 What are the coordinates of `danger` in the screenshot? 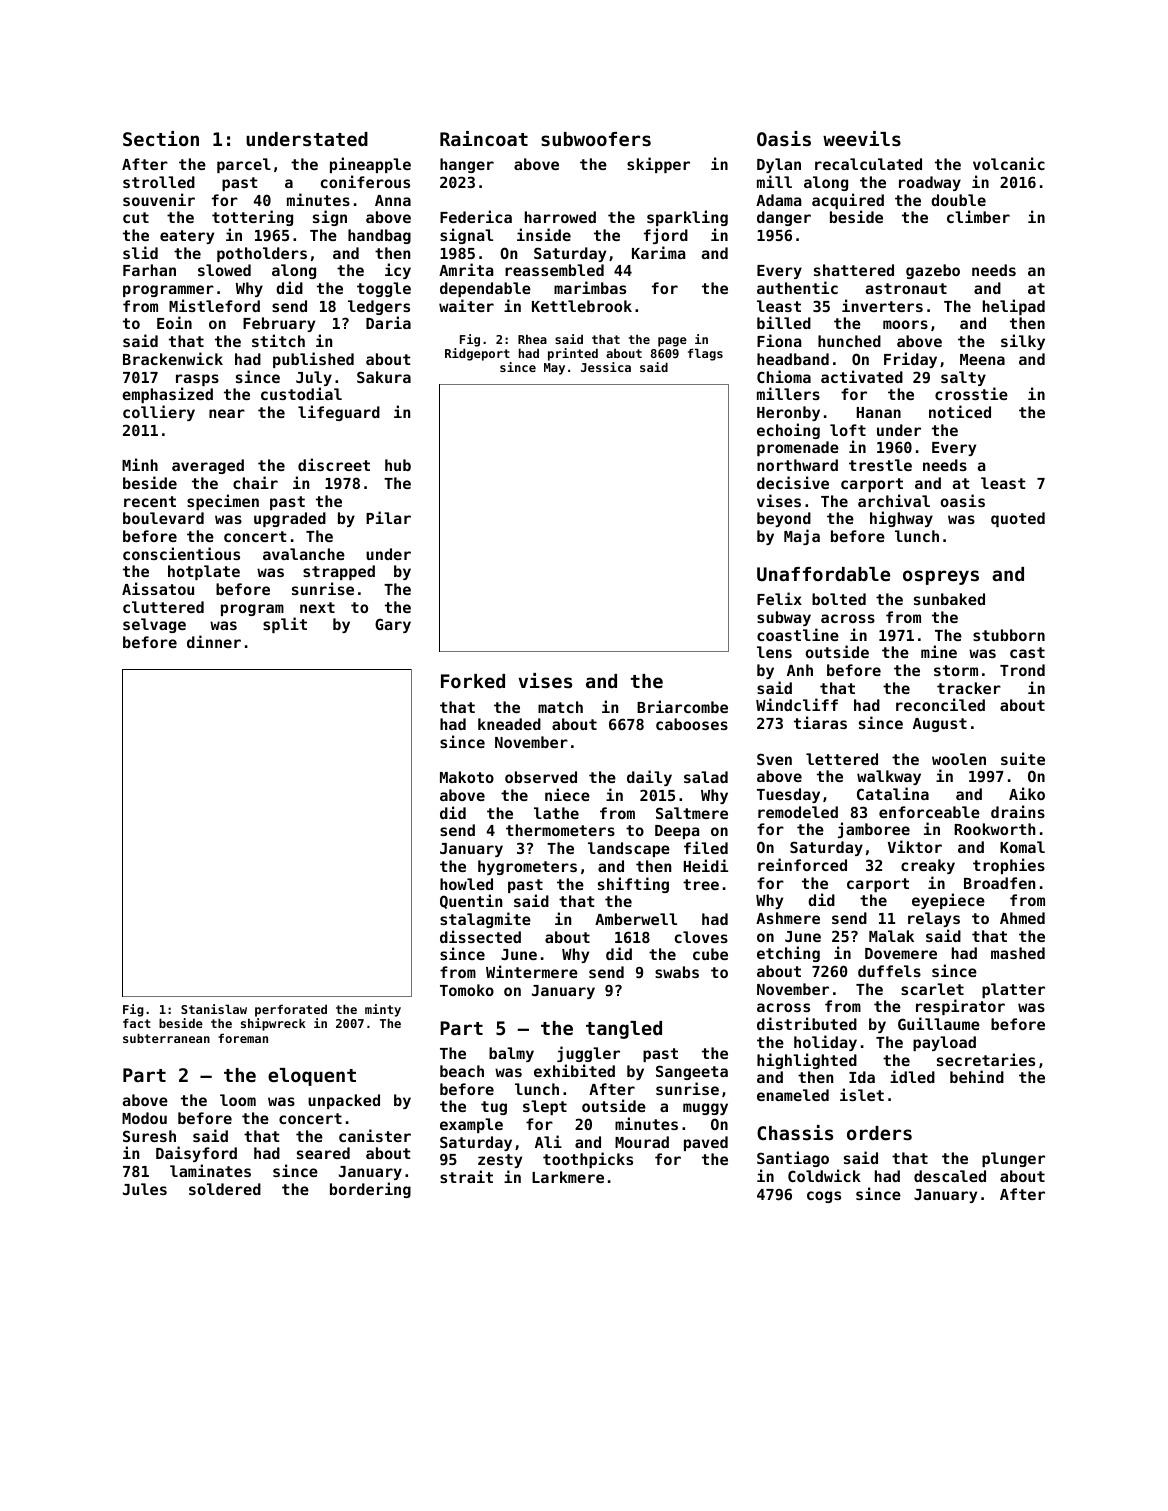 It's located at (784, 218).
